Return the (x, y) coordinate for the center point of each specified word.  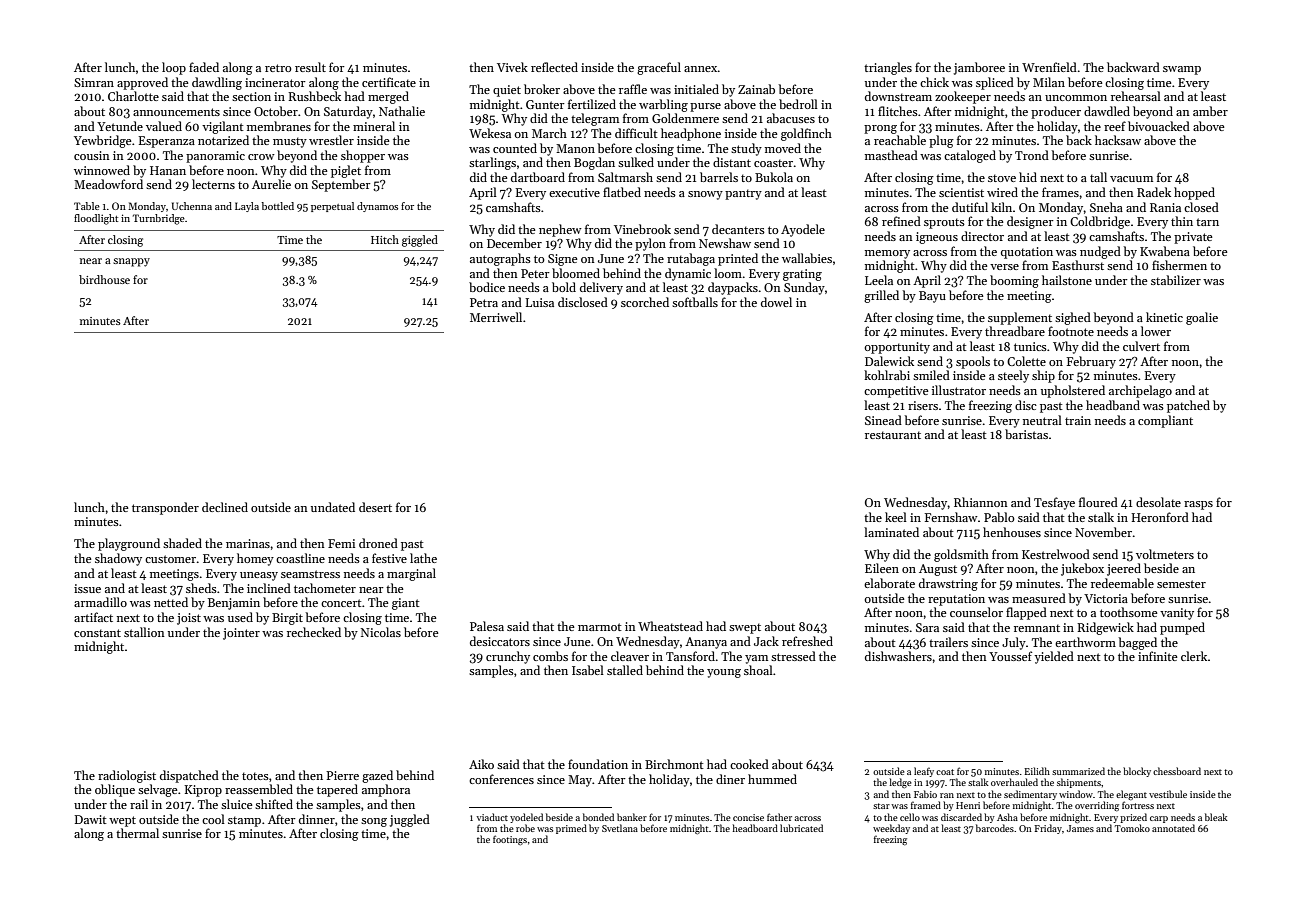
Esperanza (167, 142)
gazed (377, 776)
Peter (535, 273)
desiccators (500, 641)
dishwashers (898, 656)
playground (129, 544)
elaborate (889, 583)
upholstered (1073, 391)
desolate (1158, 502)
